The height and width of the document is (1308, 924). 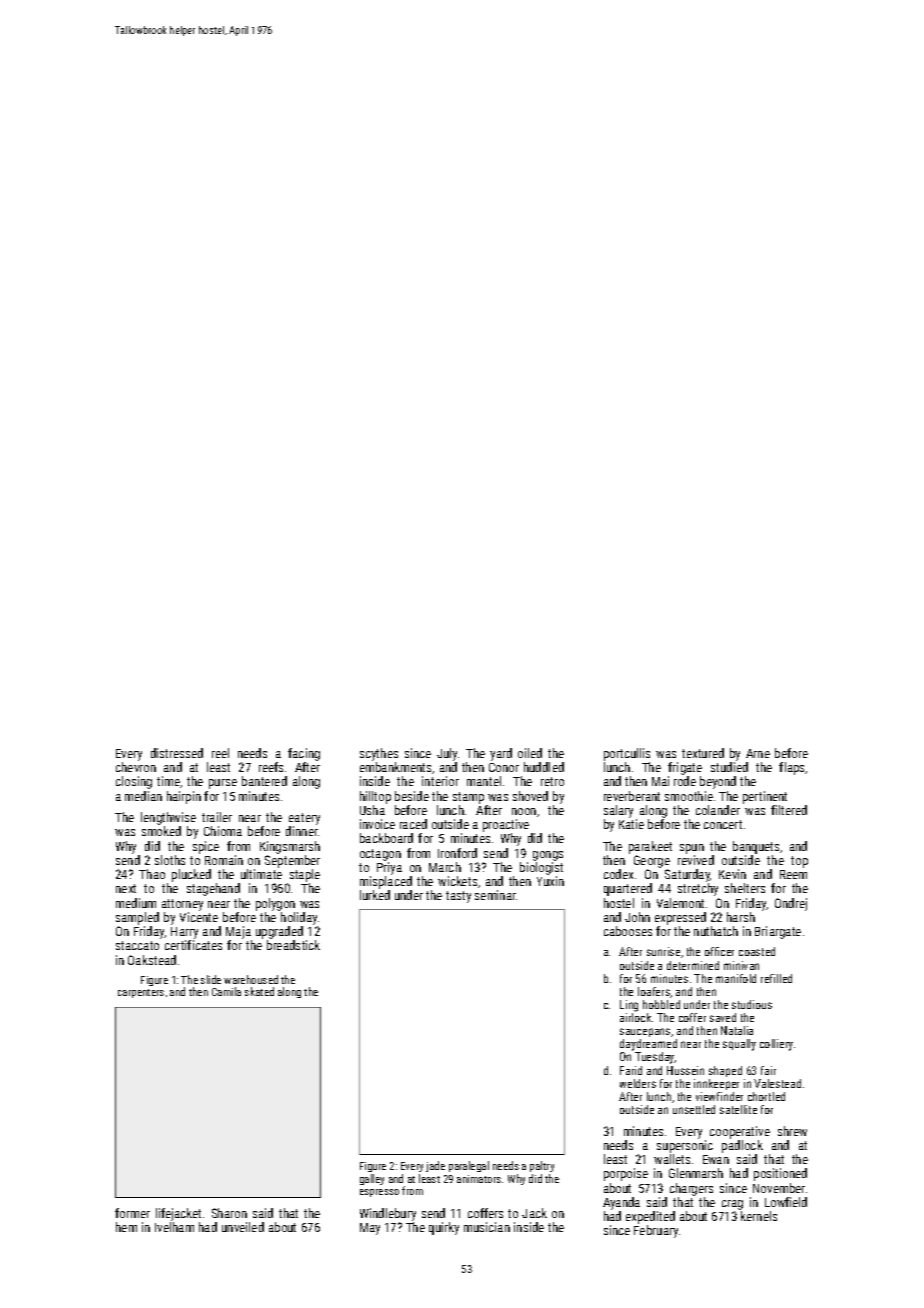 What do you see at coordinates (758, 753) in the document?
I see `Arne` at bounding box center [758, 753].
